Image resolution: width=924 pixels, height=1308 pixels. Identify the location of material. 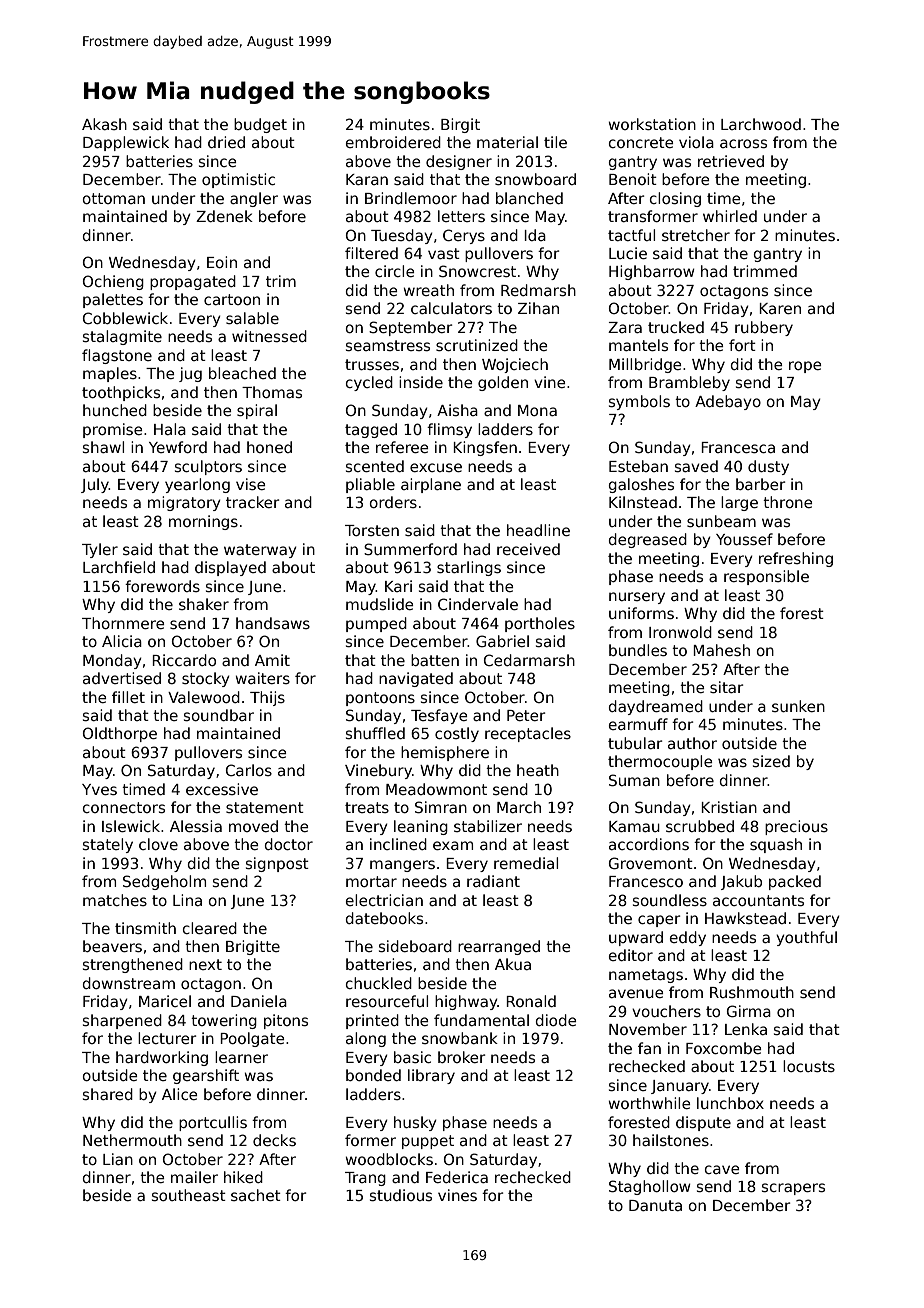
(507, 142).
